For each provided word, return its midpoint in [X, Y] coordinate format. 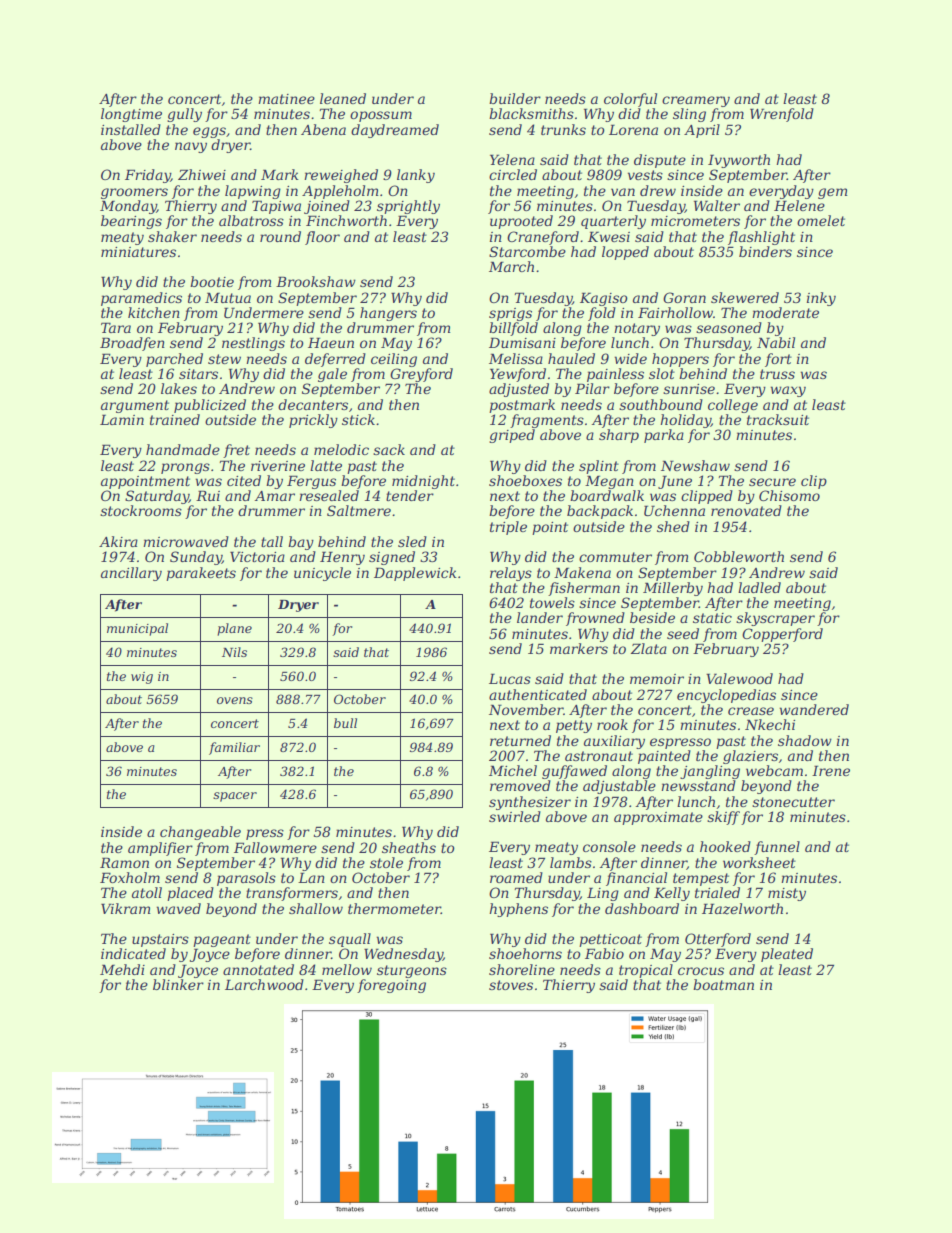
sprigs [510, 314]
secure [772, 482]
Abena [323, 129]
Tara [116, 327]
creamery [696, 101]
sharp [619, 436]
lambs [571, 862]
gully [184, 115]
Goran [684, 297]
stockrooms [141, 510]
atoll [147, 892]
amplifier [160, 849]
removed [520, 785]
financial [636, 879]
